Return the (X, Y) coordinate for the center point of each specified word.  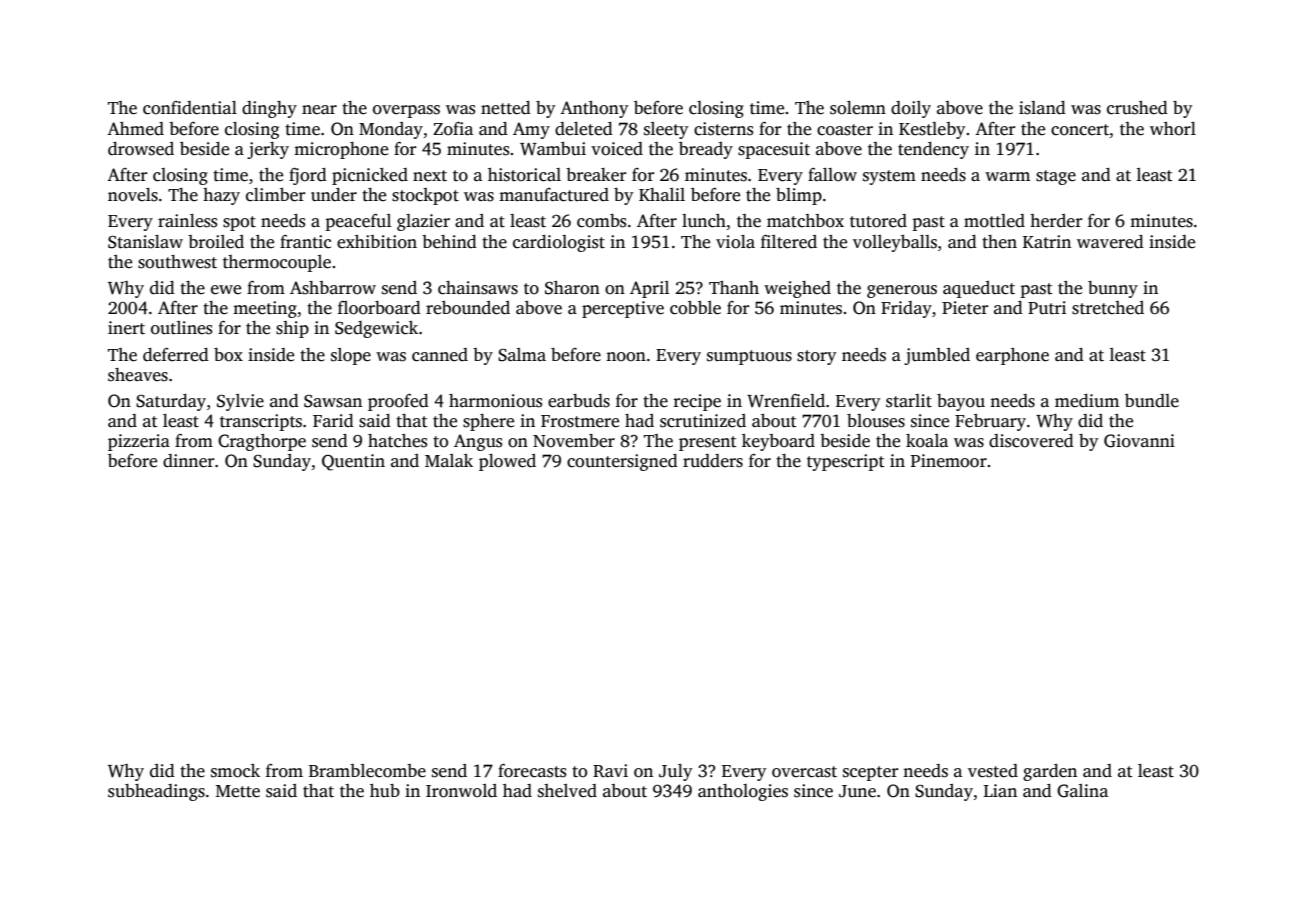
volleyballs (895, 243)
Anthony (594, 109)
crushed (1137, 108)
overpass (406, 111)
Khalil (662, 194)
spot (239, 223)
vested (993, 771)
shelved (567, 791)
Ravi (610, 771)
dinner (188, 461)
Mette (238, 791)
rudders (713, 461)
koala (927, 441)
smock (235, 771)
